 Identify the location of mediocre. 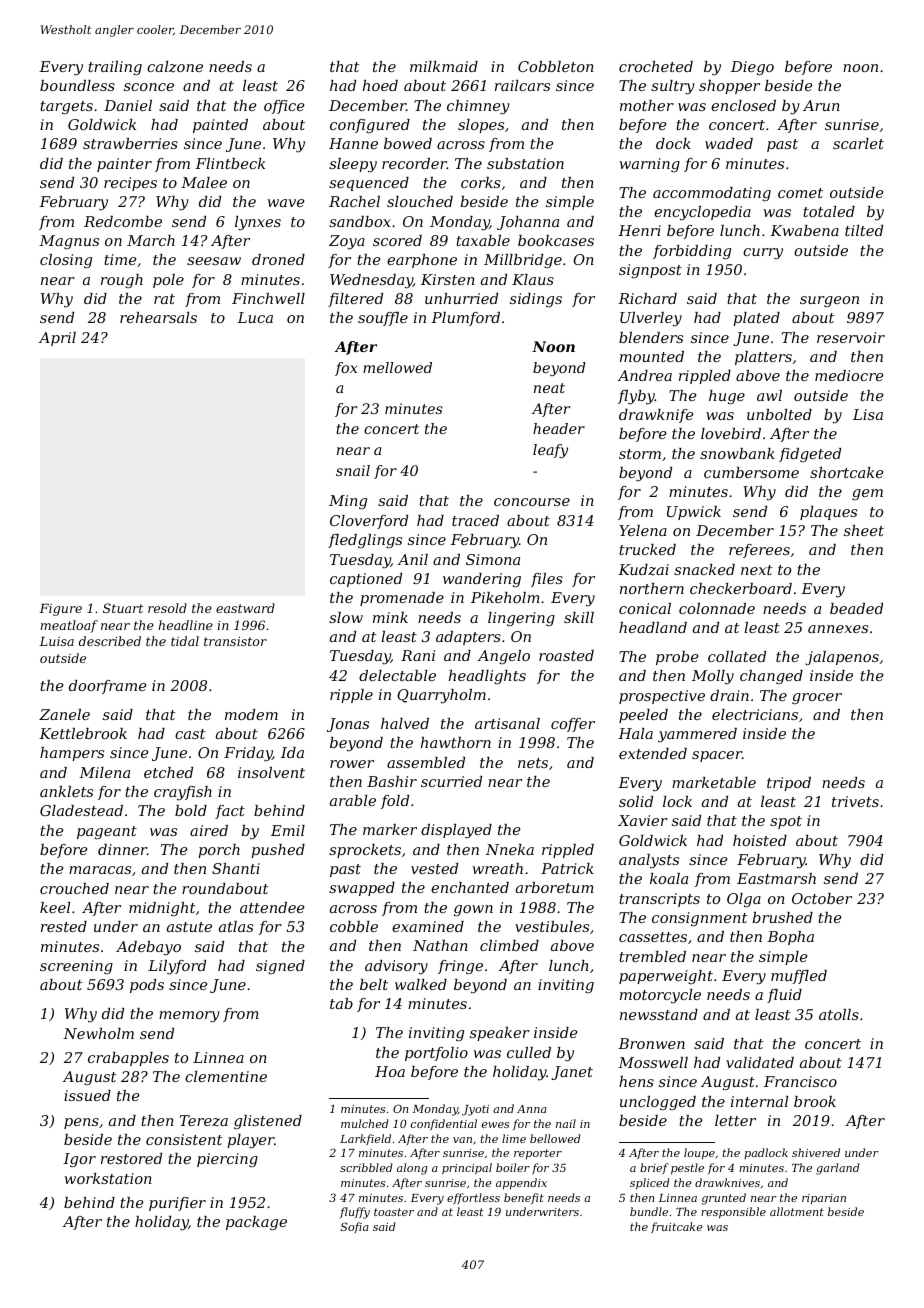
(849, 375).
